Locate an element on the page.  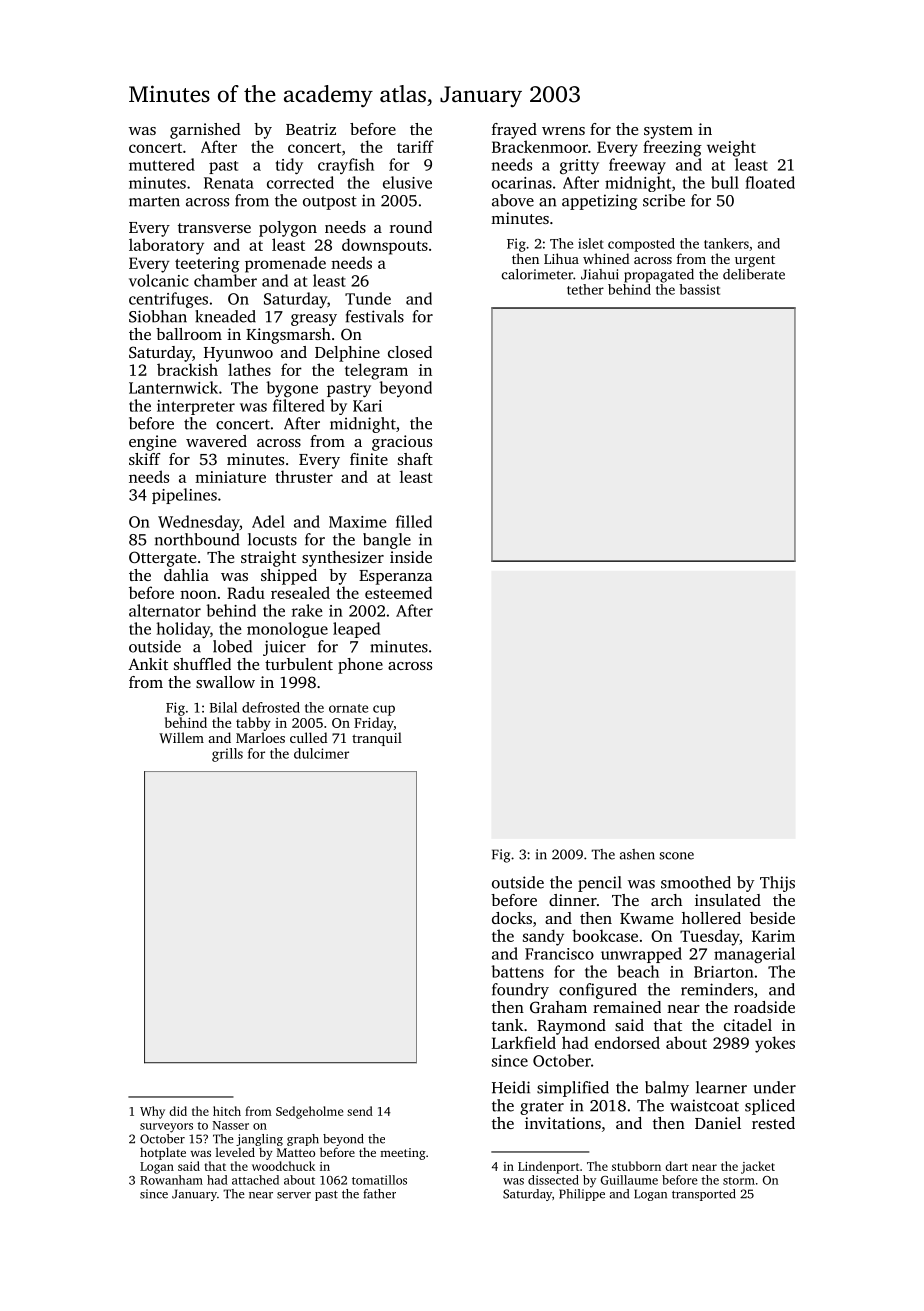
tariff is located at coordinates (415, 146).
